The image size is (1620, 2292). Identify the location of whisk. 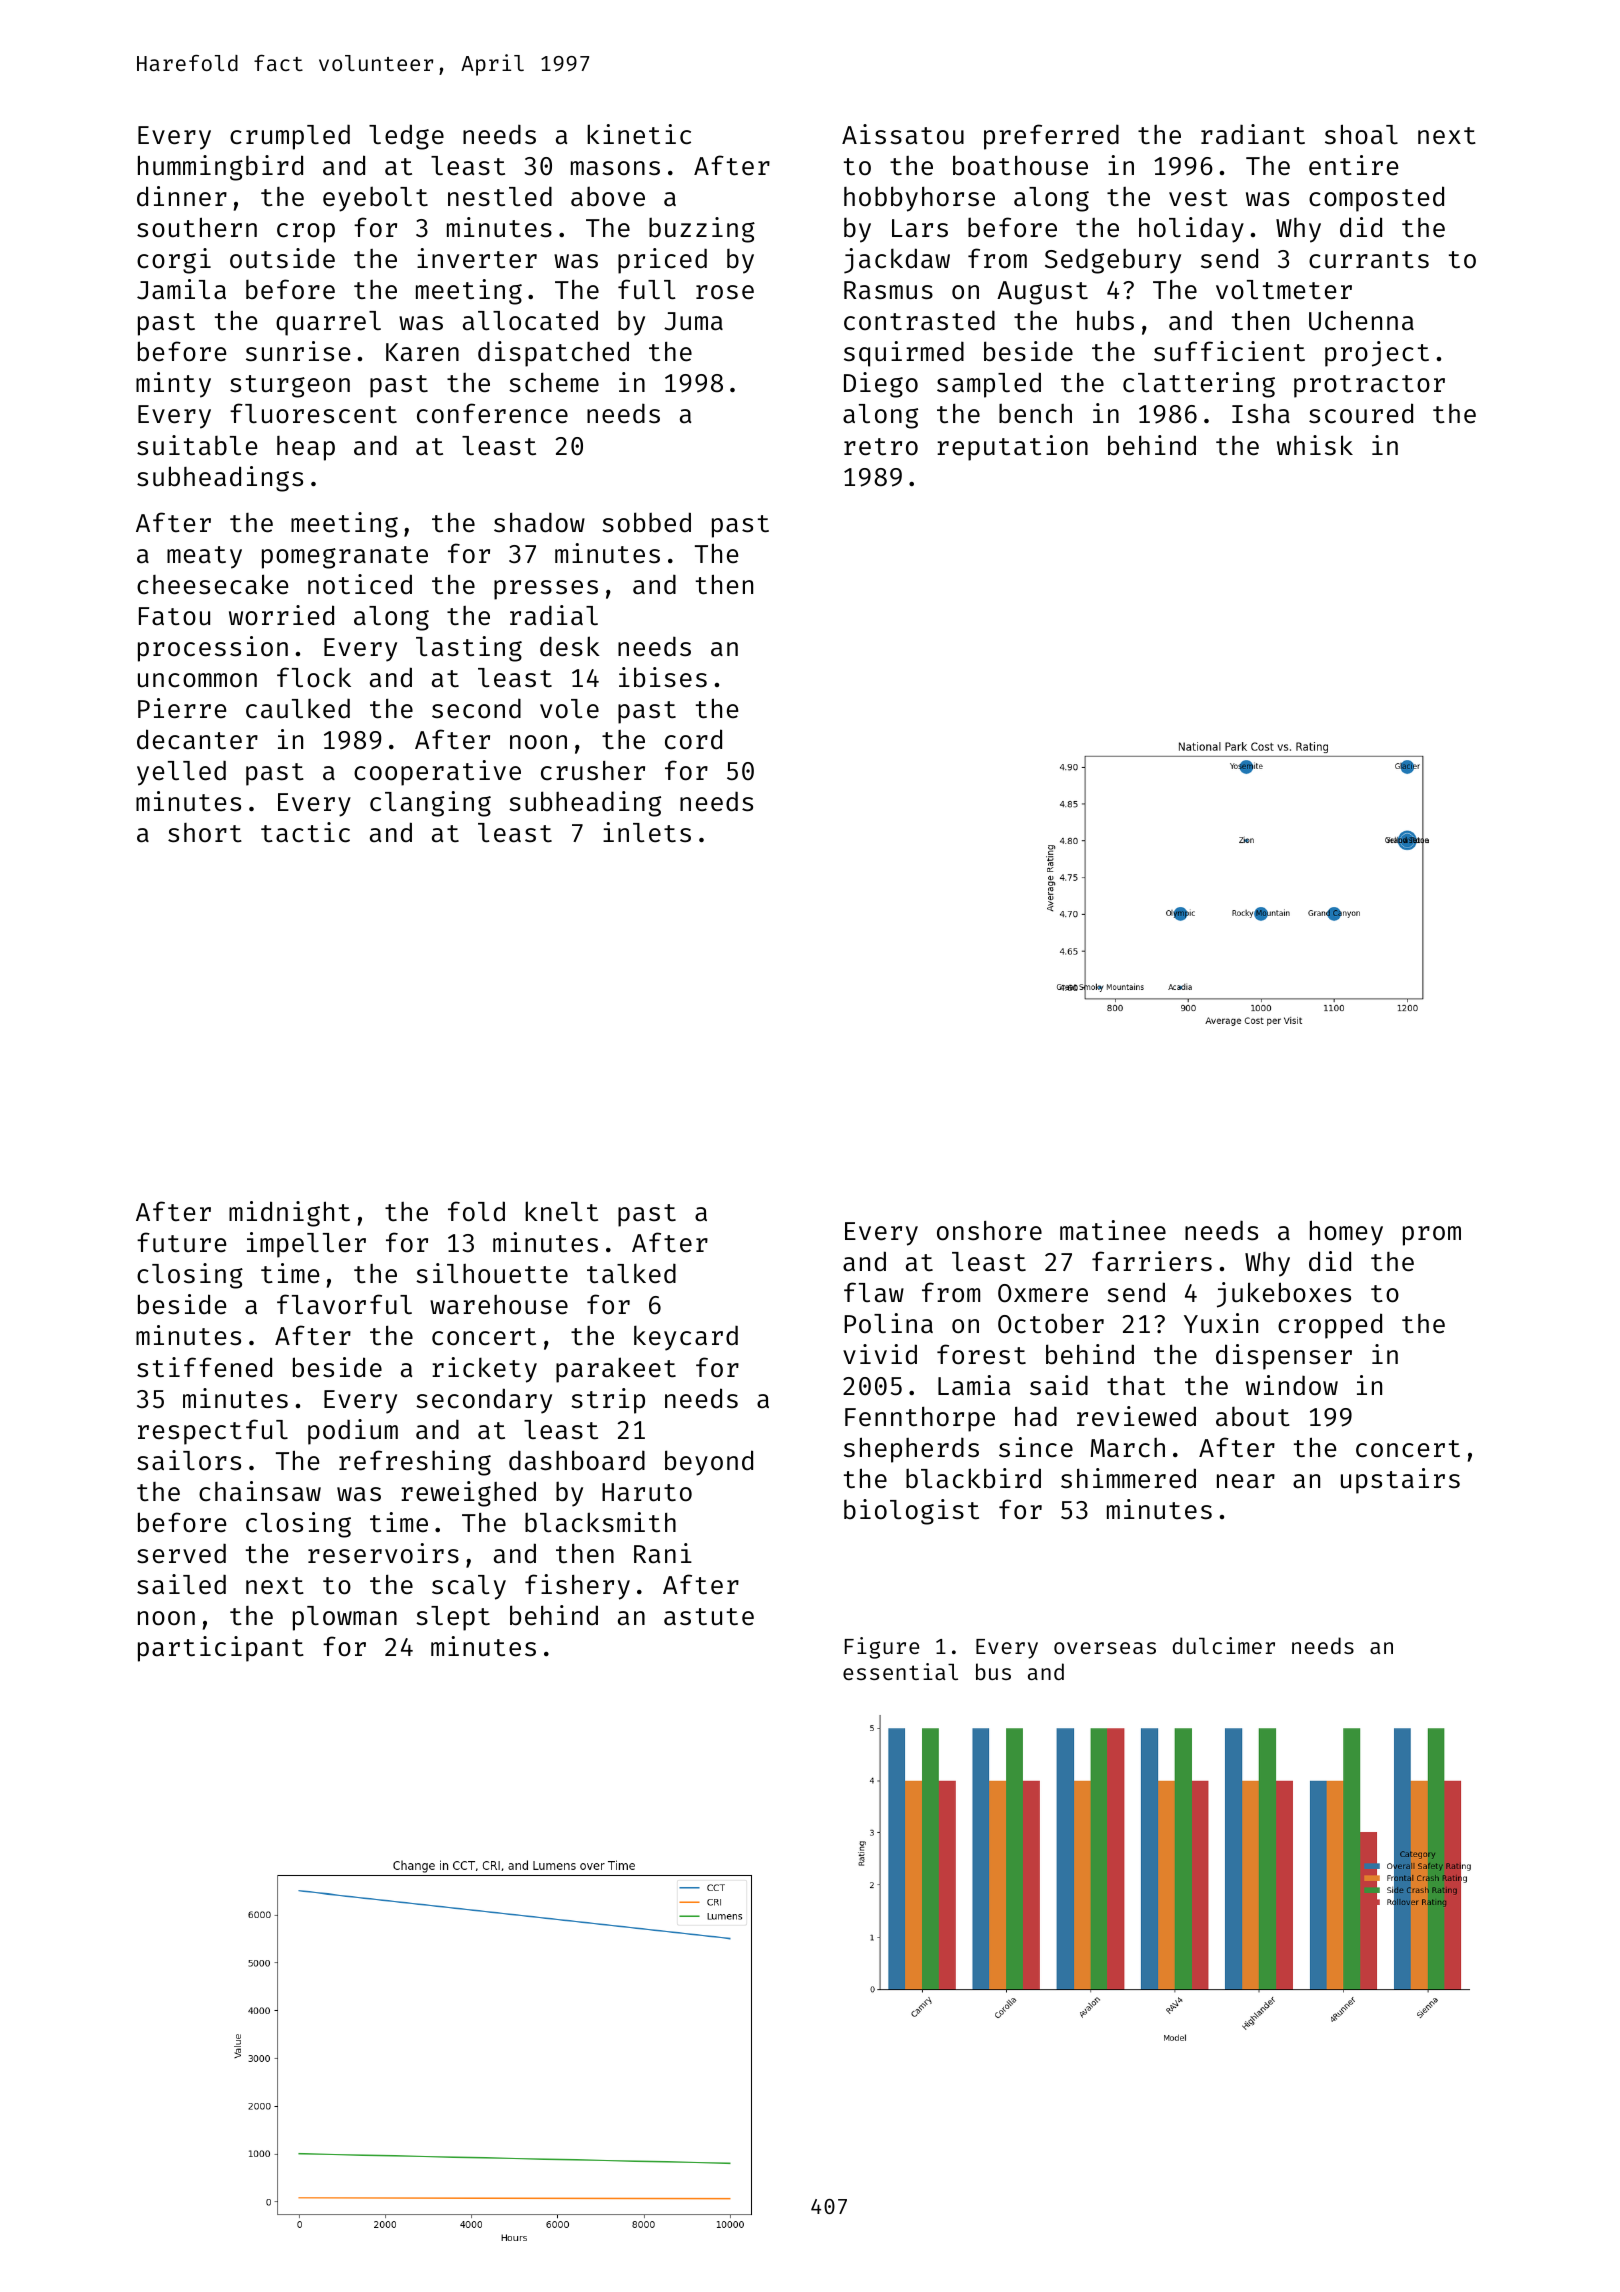
(1315, 445).
